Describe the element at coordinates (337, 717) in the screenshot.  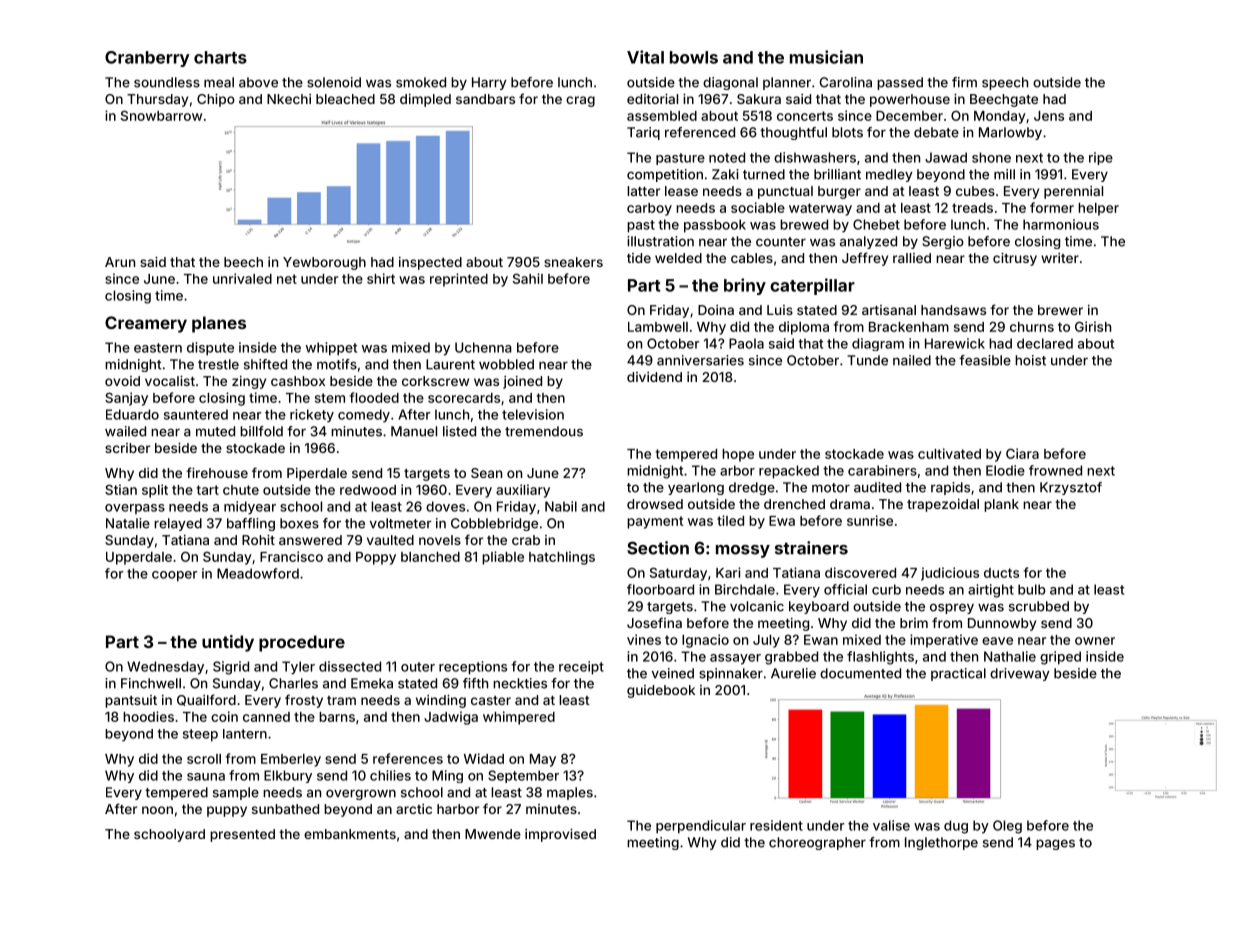
I see `barns` at that location.
